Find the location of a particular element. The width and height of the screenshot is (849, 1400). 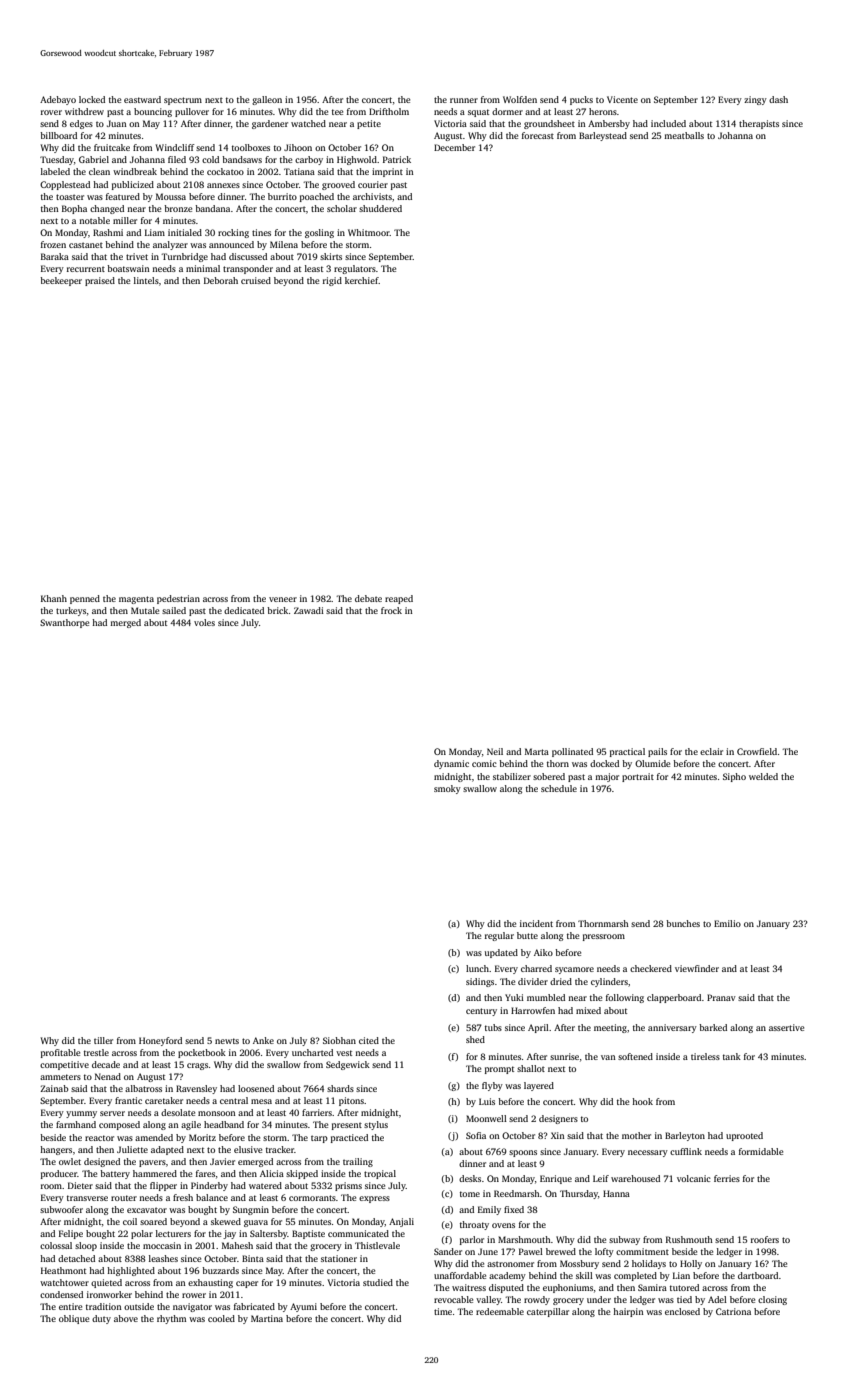

eastward is located at coordinates (142, 99).
